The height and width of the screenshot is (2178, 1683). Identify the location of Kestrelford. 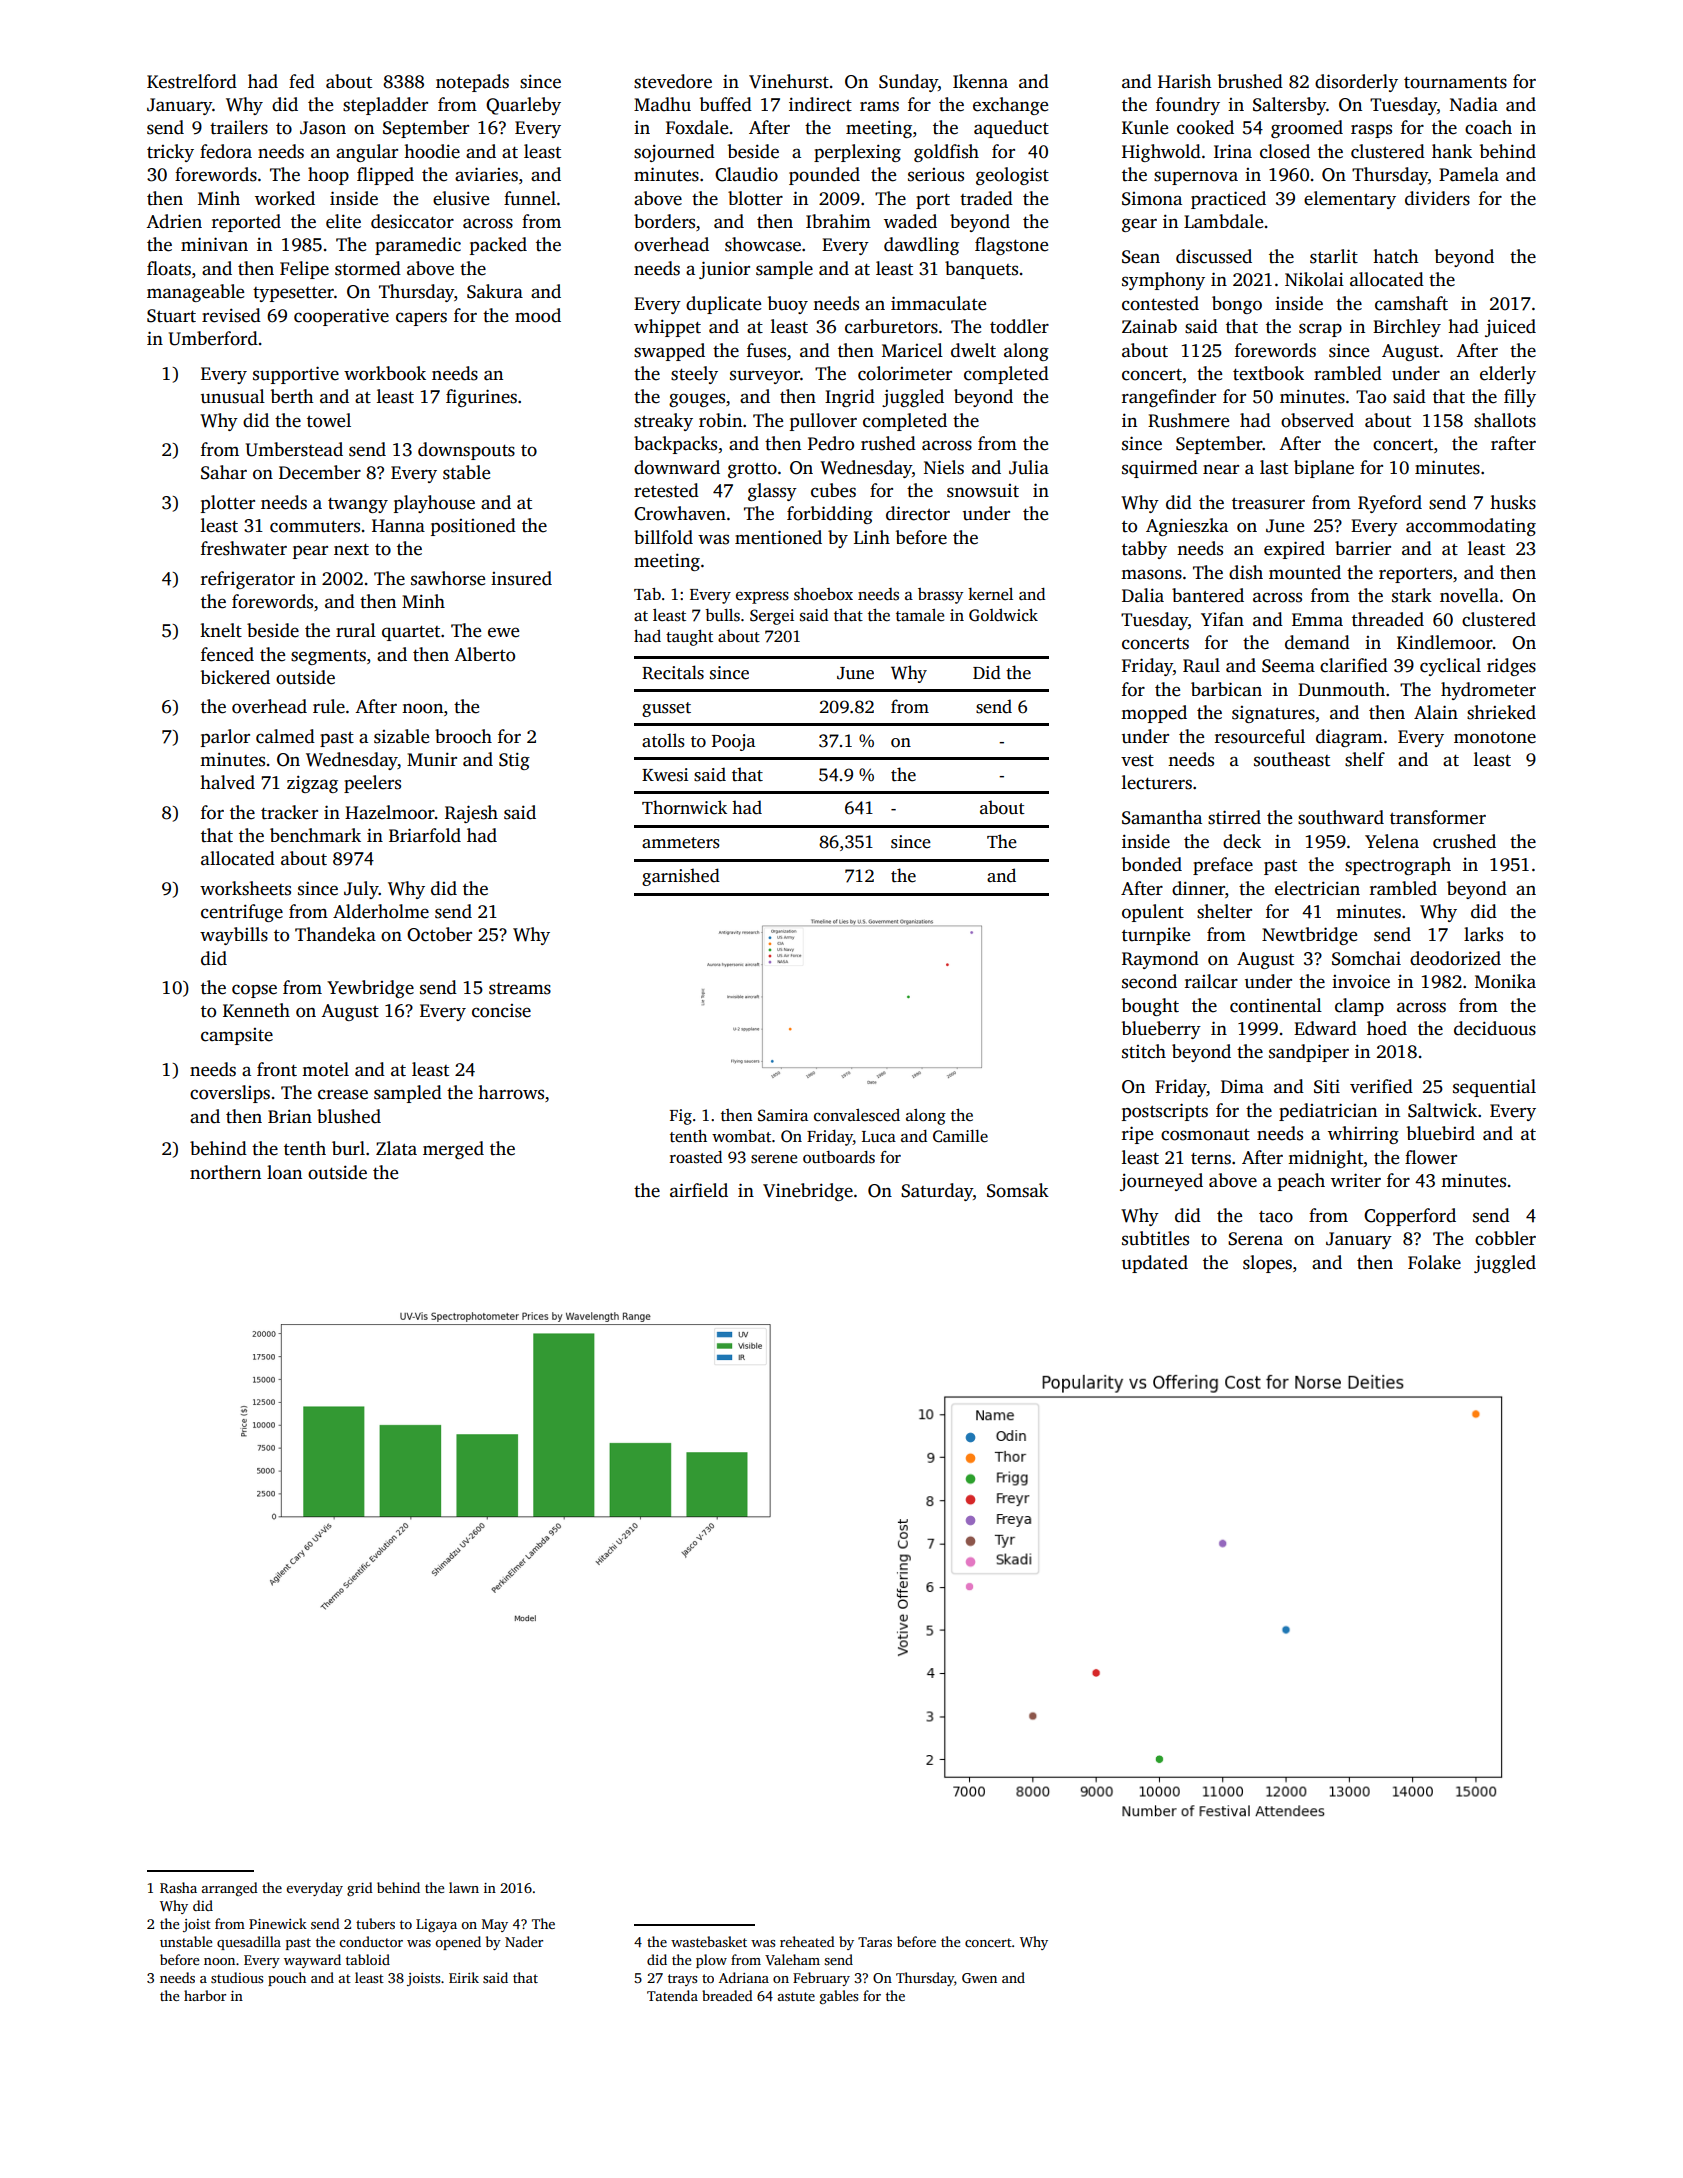
(192, 81).
